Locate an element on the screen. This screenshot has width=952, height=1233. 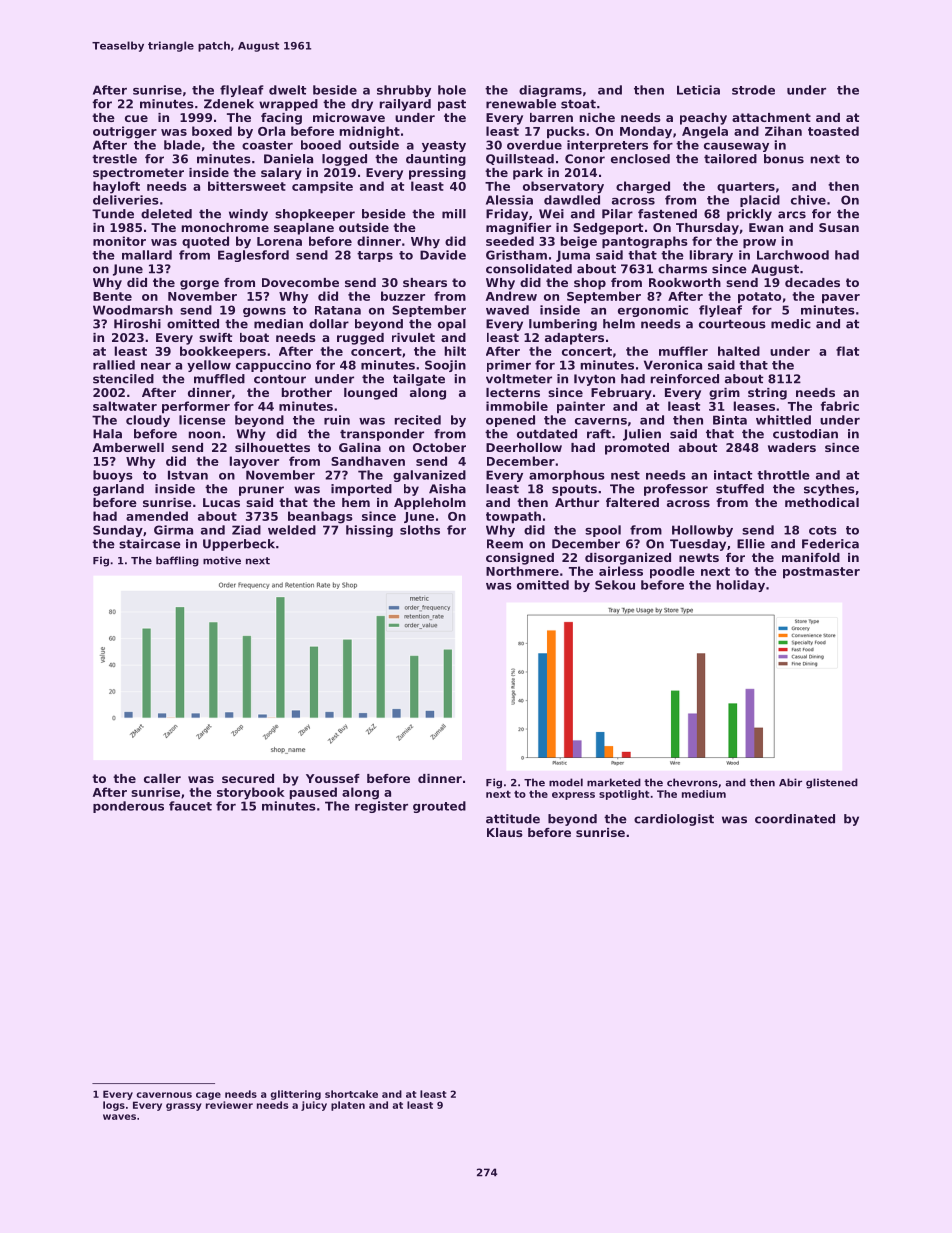
Klaus is located at coordinates (505, 832).
